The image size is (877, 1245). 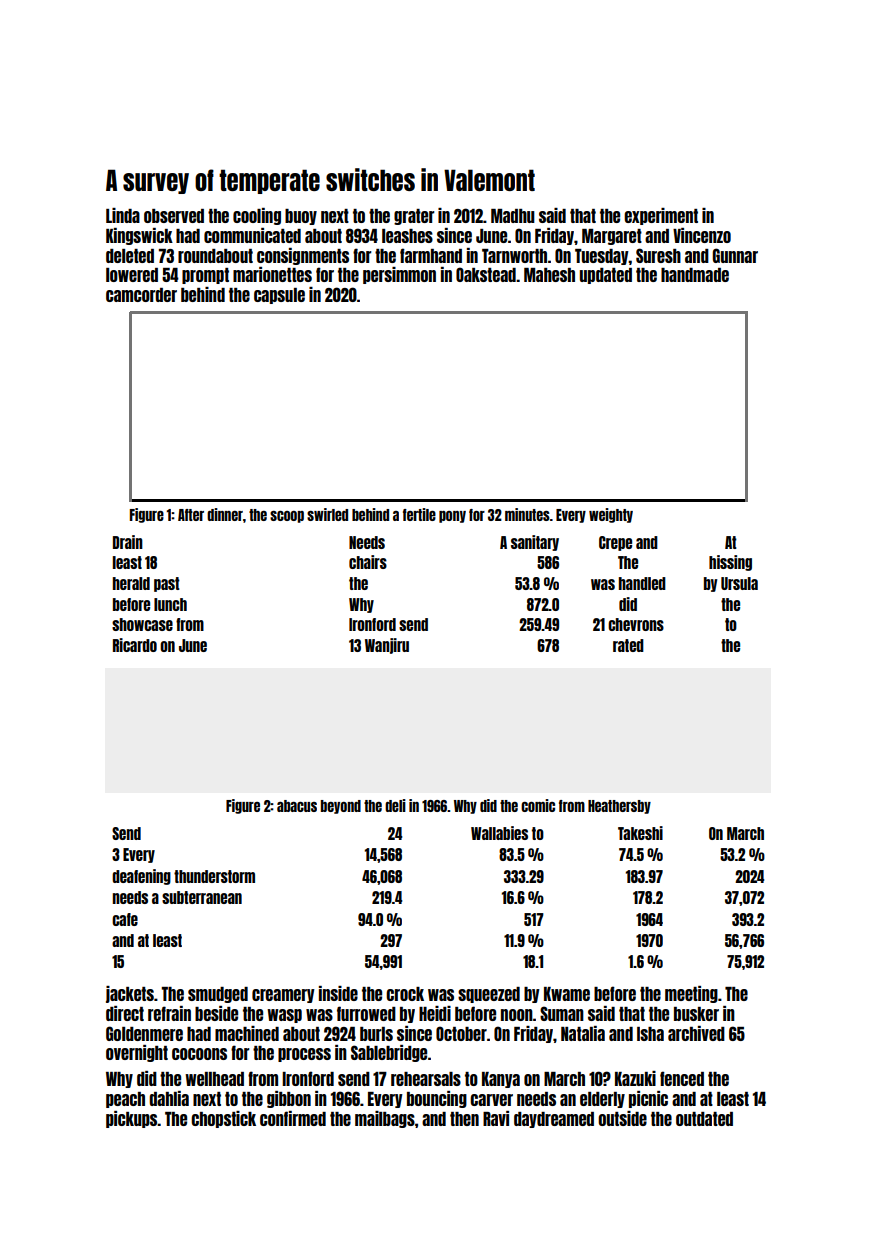 I want to click on comic, so click(x=538, y=805).
